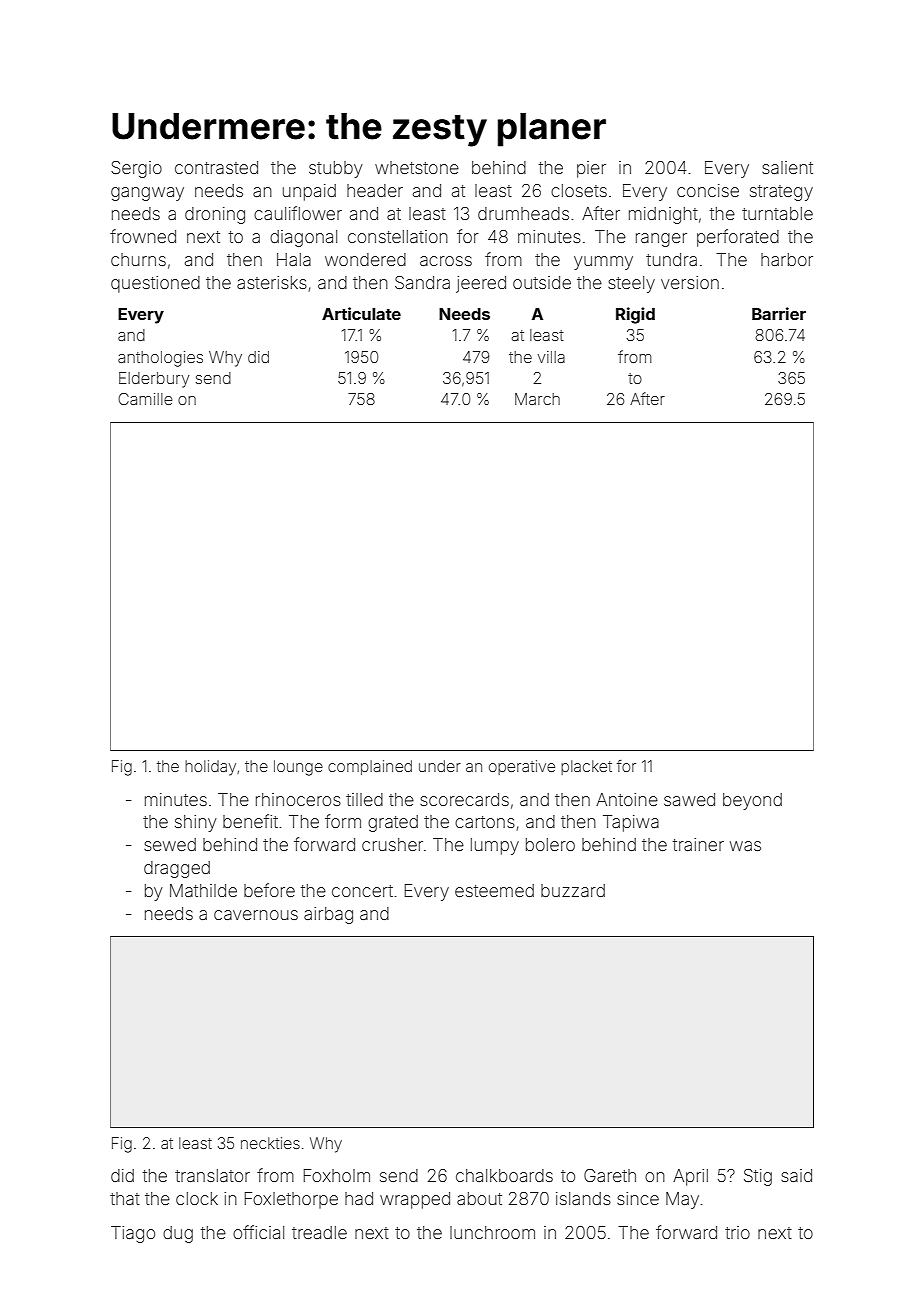 This screenshot has width=924, height=1308. I want to click on stubby, so click(336, 169).
